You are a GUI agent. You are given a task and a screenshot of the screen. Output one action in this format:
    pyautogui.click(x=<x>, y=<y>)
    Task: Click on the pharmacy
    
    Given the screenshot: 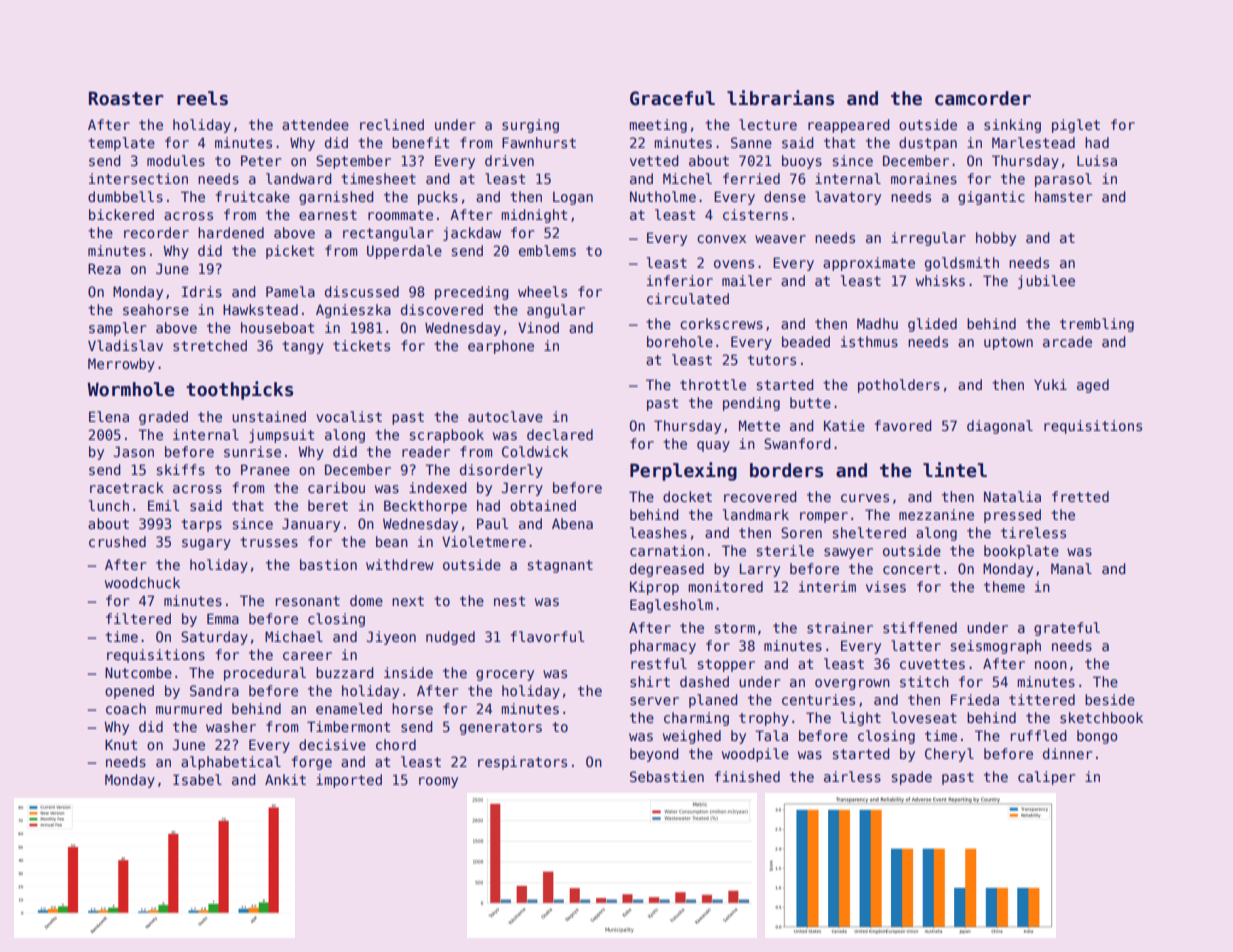 What is the action you would take?
    pyautogui.click(x=663, y=647)
